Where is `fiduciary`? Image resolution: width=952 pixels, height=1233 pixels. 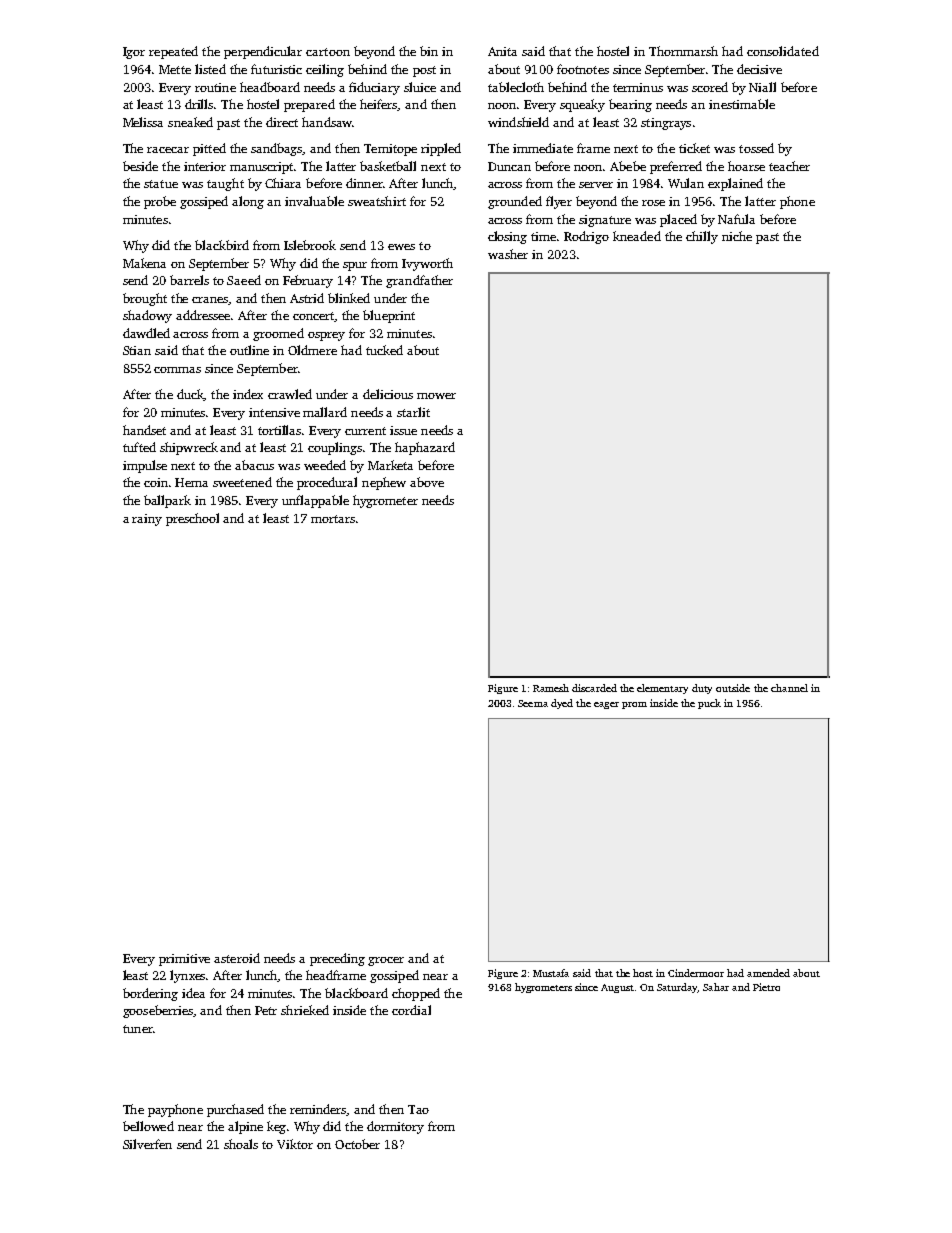 fiduciary is located at coordinates (374, 88).
